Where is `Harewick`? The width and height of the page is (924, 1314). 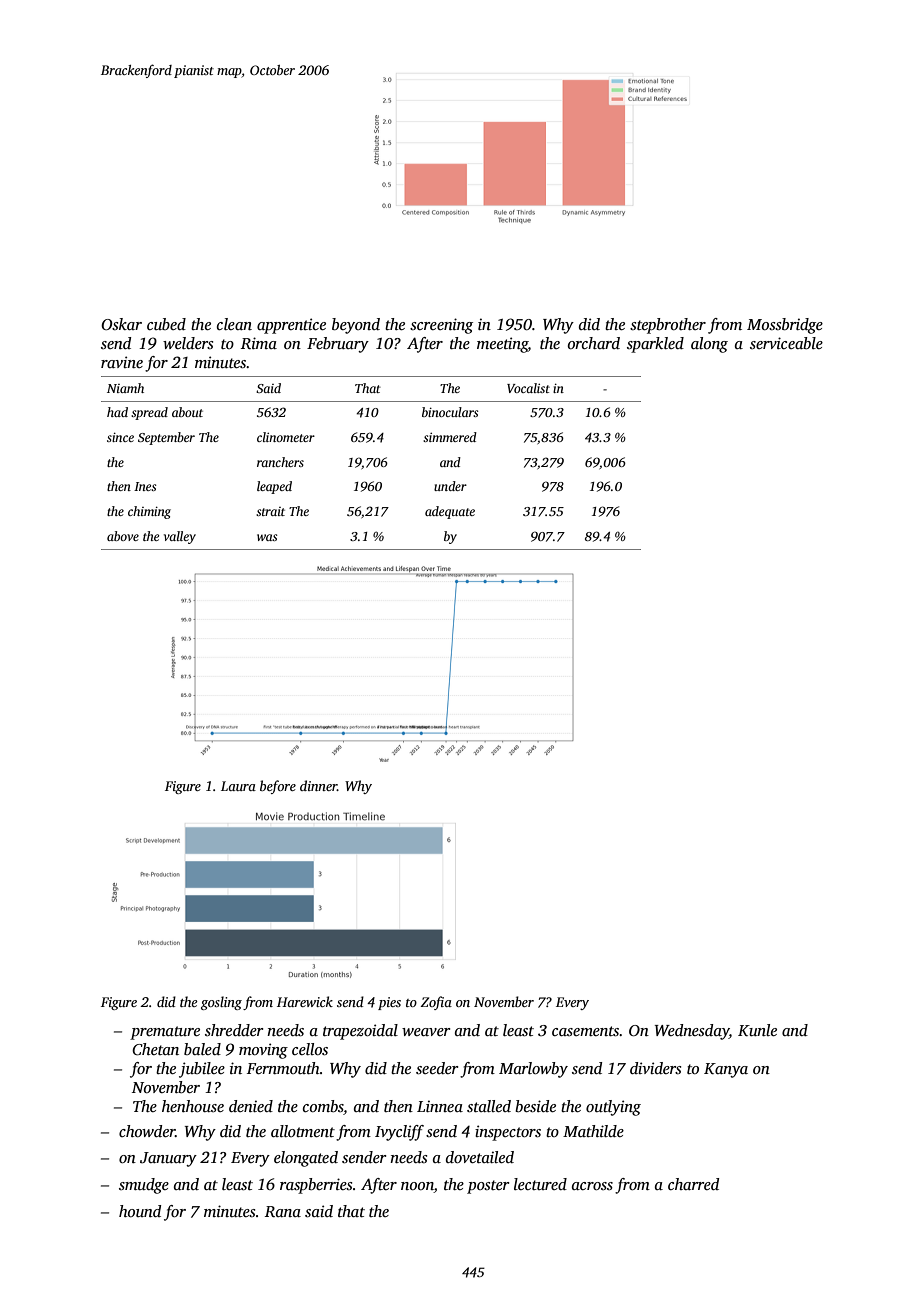 Harewick is located at coordinates (305, 1001).
